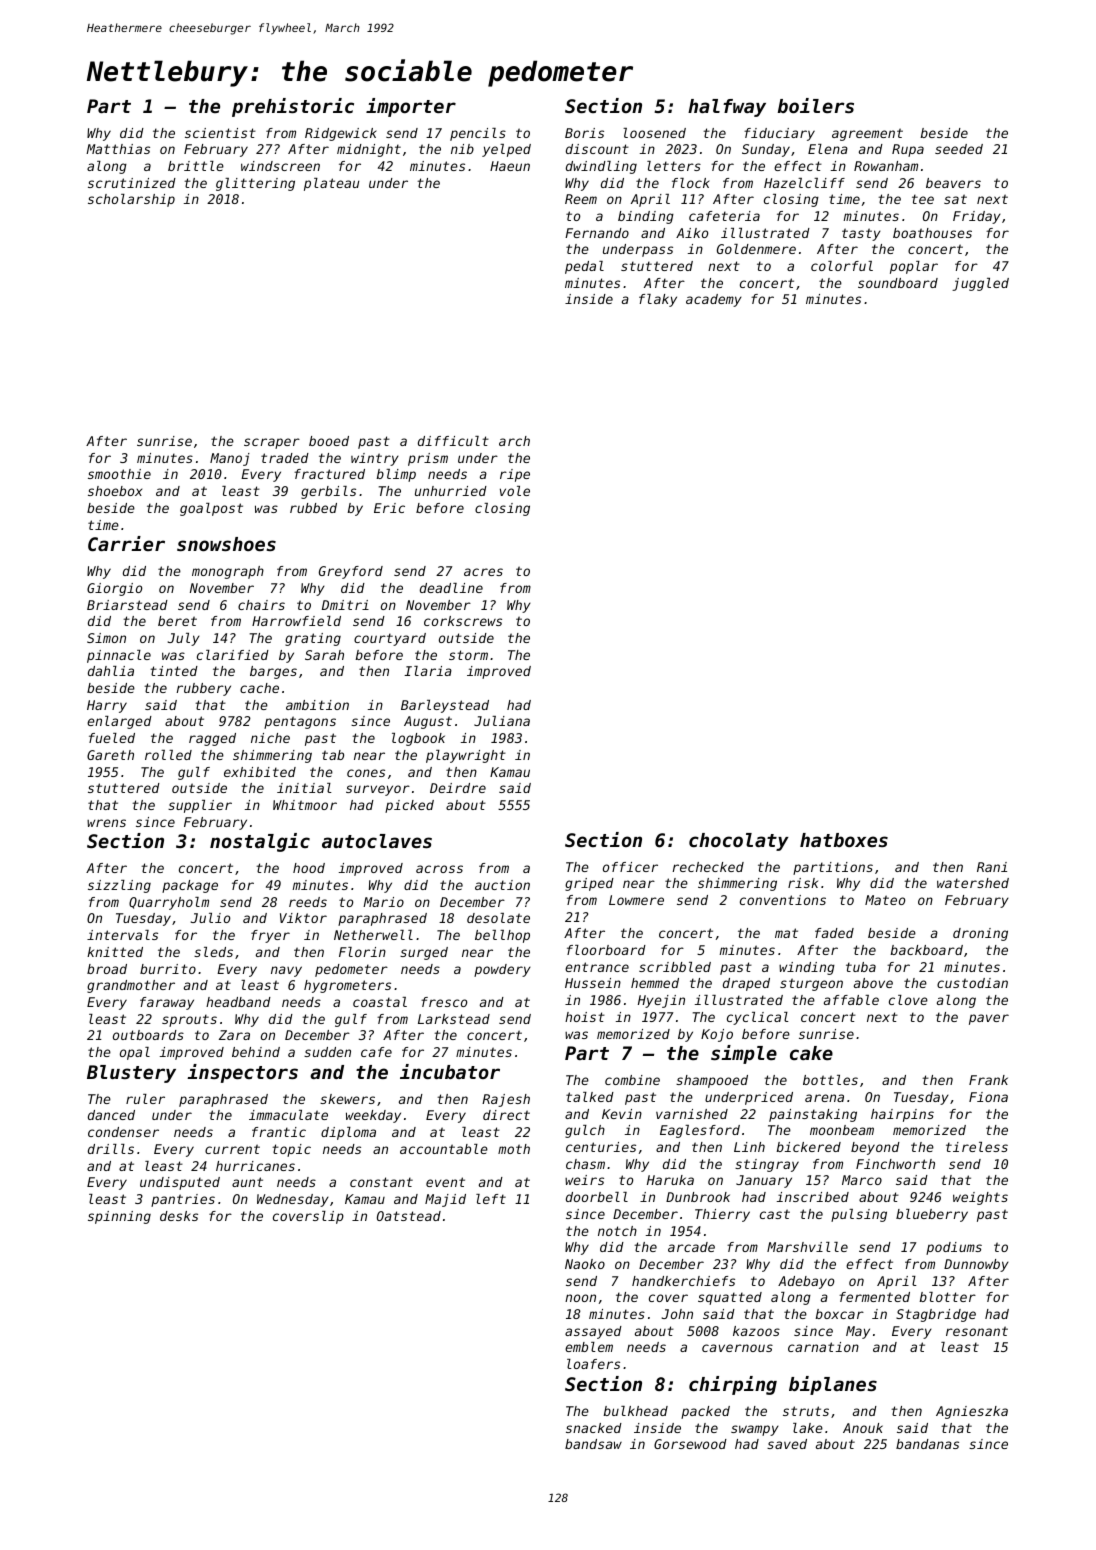 This document has height=1550, width=1096. What do you see at coordinates (118, 149) in the document?
I see `Matthias` at bounding box center [118, 149].
